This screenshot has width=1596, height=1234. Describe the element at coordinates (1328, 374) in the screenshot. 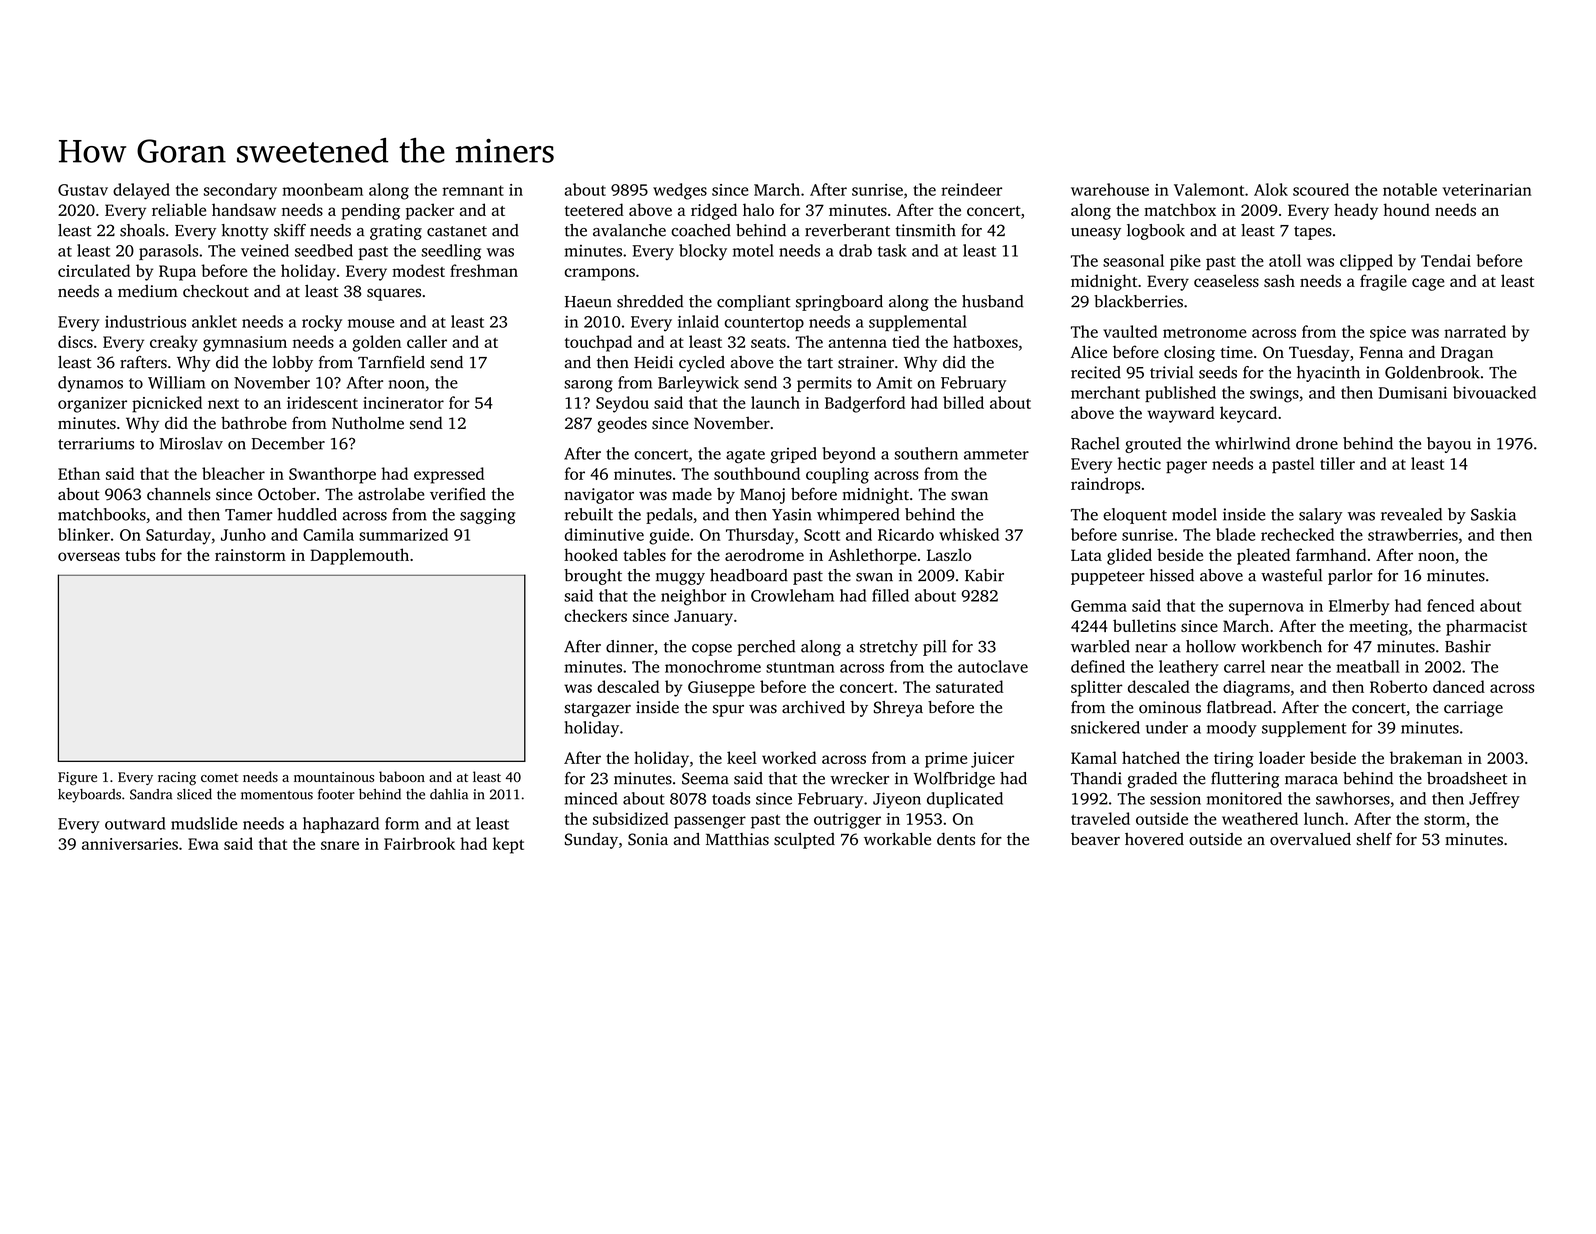

I see `hyacinth` at that location.
